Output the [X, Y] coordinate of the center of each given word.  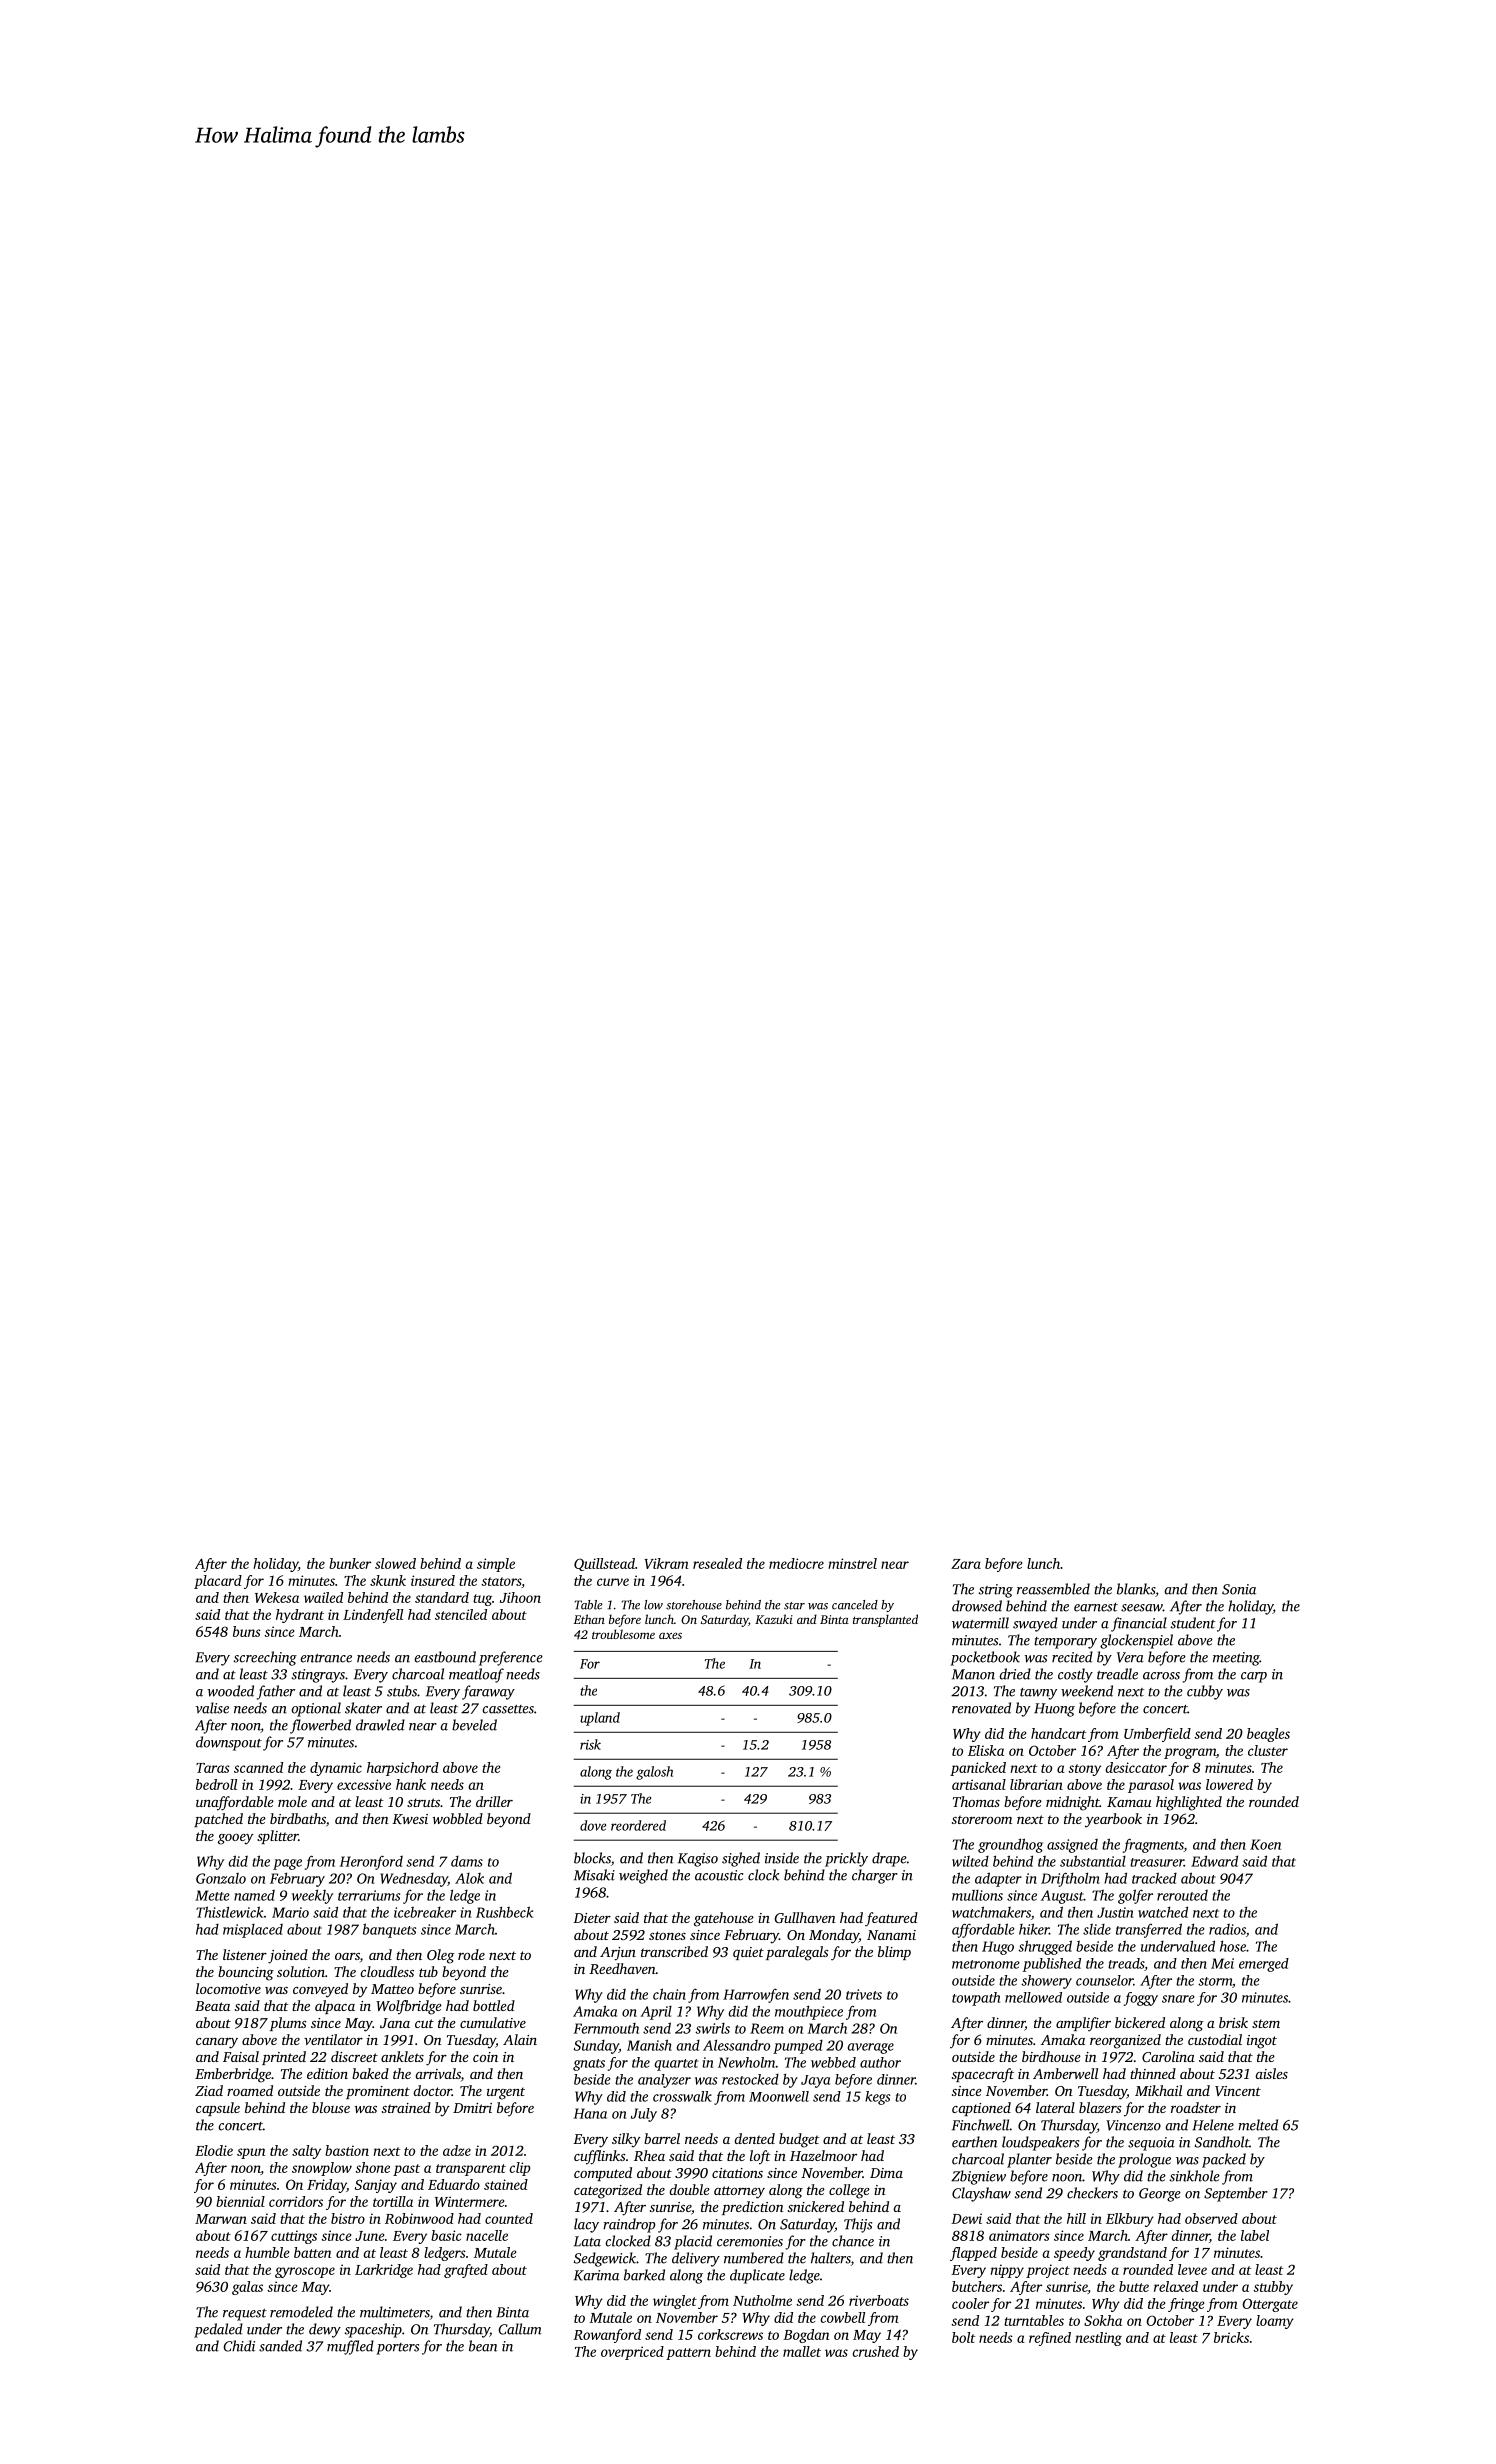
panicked [978, 1769]
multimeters [395, 2313]
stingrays [318, 1676]
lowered [1229, 1784]
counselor [1104, 1980]
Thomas [976, 1801]
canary [217, 2043]
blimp [894, 1953]
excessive [364, 1784]
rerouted [1182, 1895]
